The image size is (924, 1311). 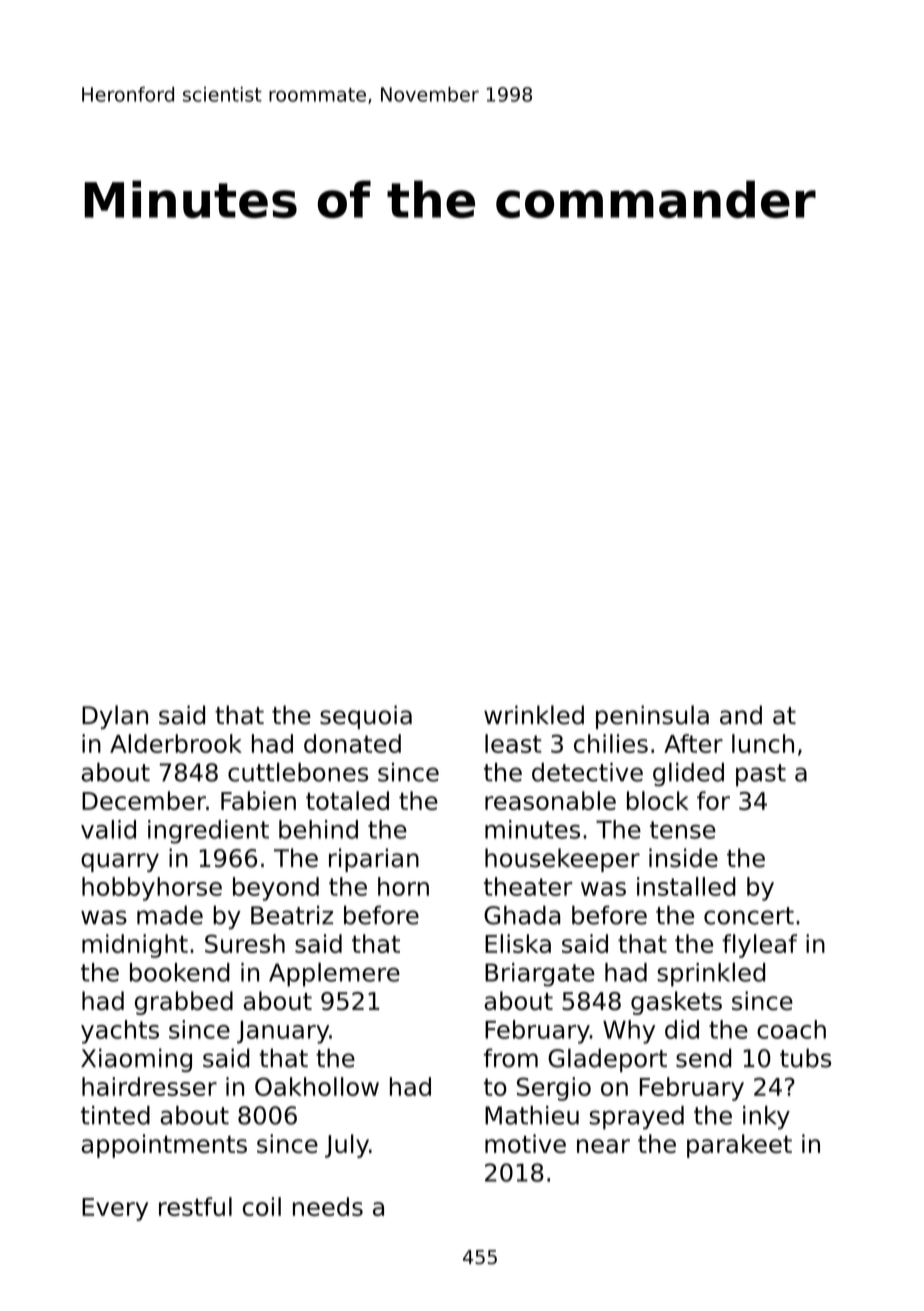 I want to click on cuttlebones, so click(x=298, y=772).
